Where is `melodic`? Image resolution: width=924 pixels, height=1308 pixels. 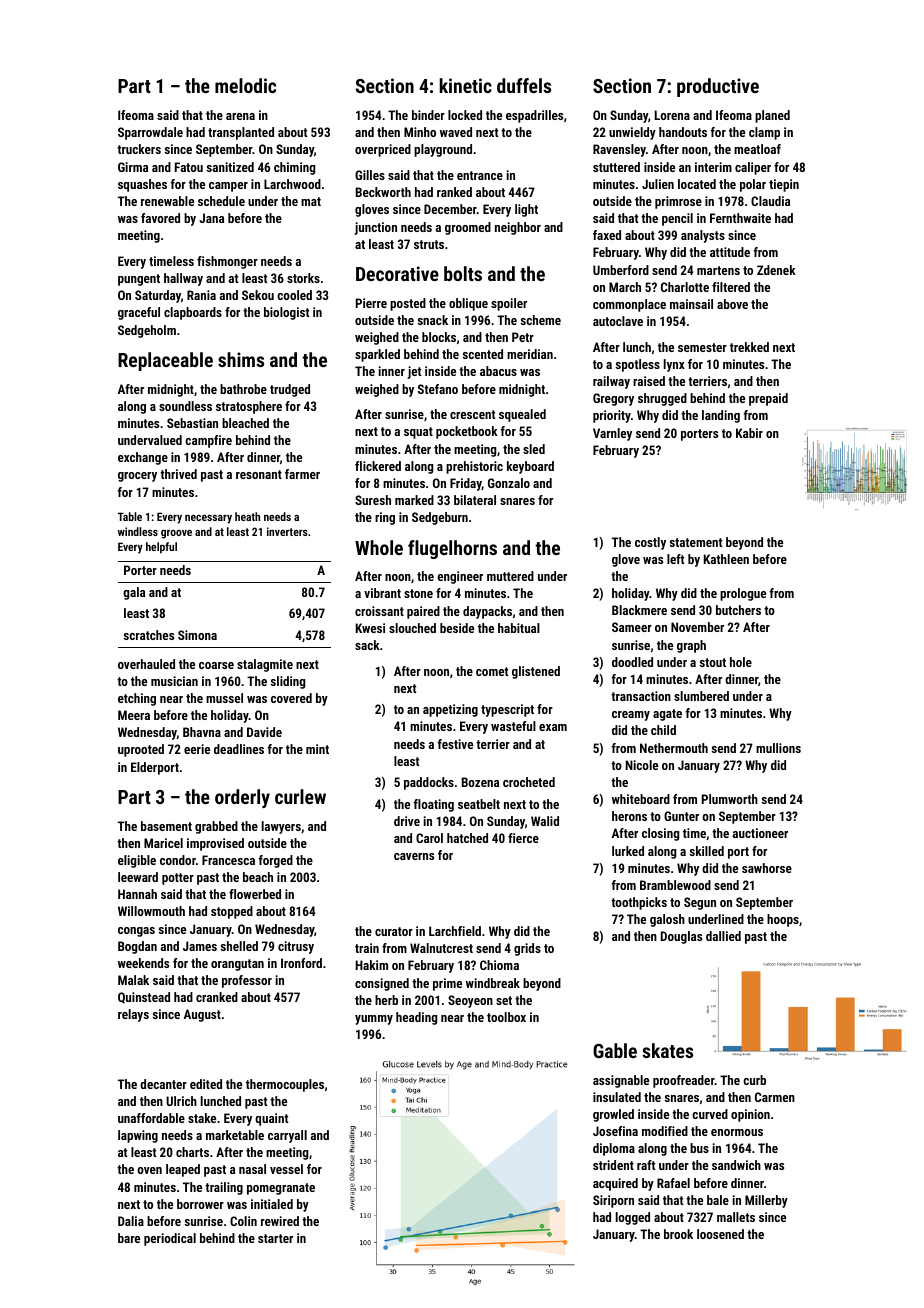 melodic is located at coordinates (245, 85).
